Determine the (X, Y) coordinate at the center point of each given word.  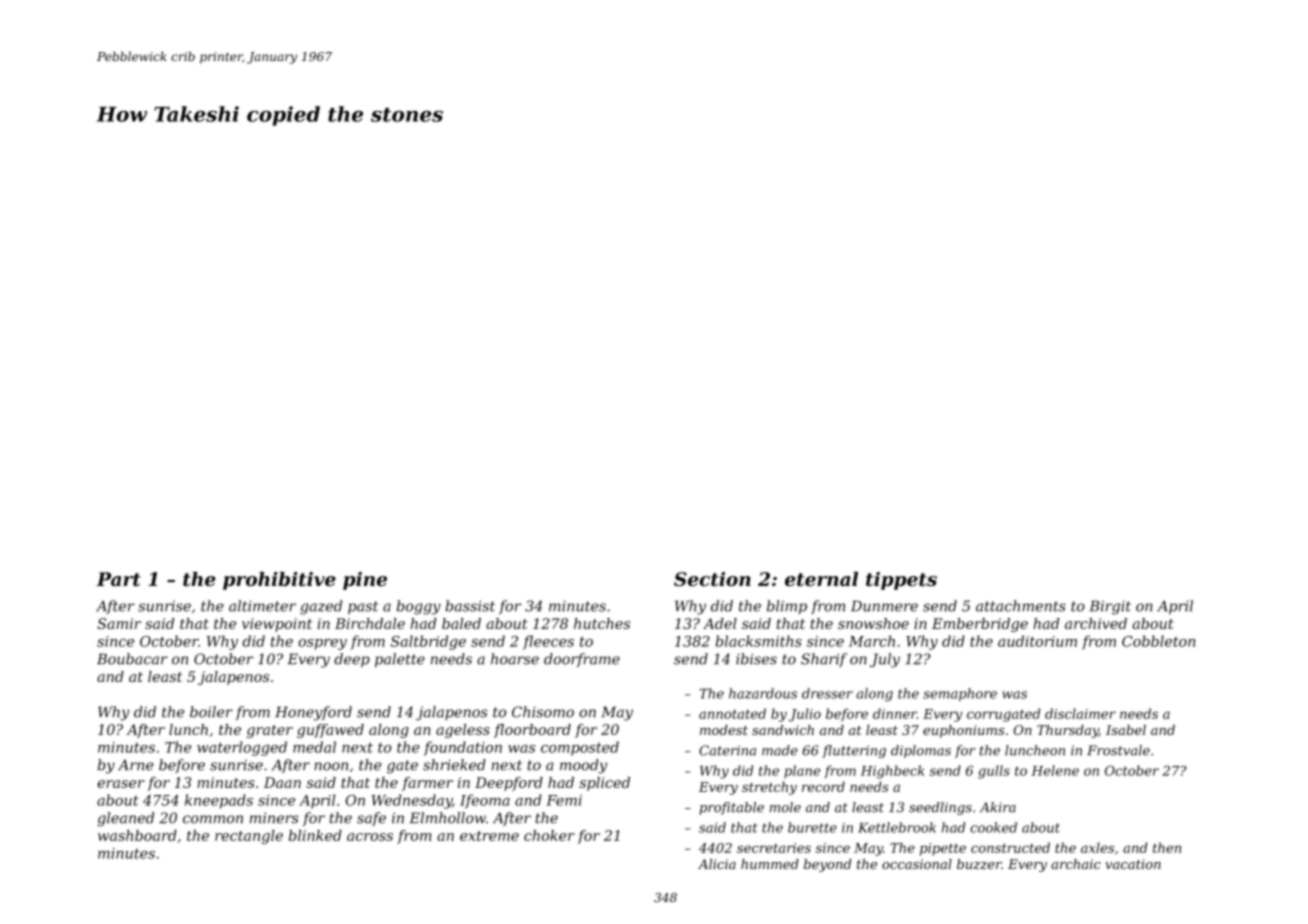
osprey (322, 644)
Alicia (717, 864)
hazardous (763, 693)
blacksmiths (759, 641)
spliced (604, 784)
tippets (901, 581)
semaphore (960, 694)
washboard (137, 835)
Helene (1055, 770)
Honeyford (313, 713)
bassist (470, 606)
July (885, 660)
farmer (427, 784)
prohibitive (279, 581)
